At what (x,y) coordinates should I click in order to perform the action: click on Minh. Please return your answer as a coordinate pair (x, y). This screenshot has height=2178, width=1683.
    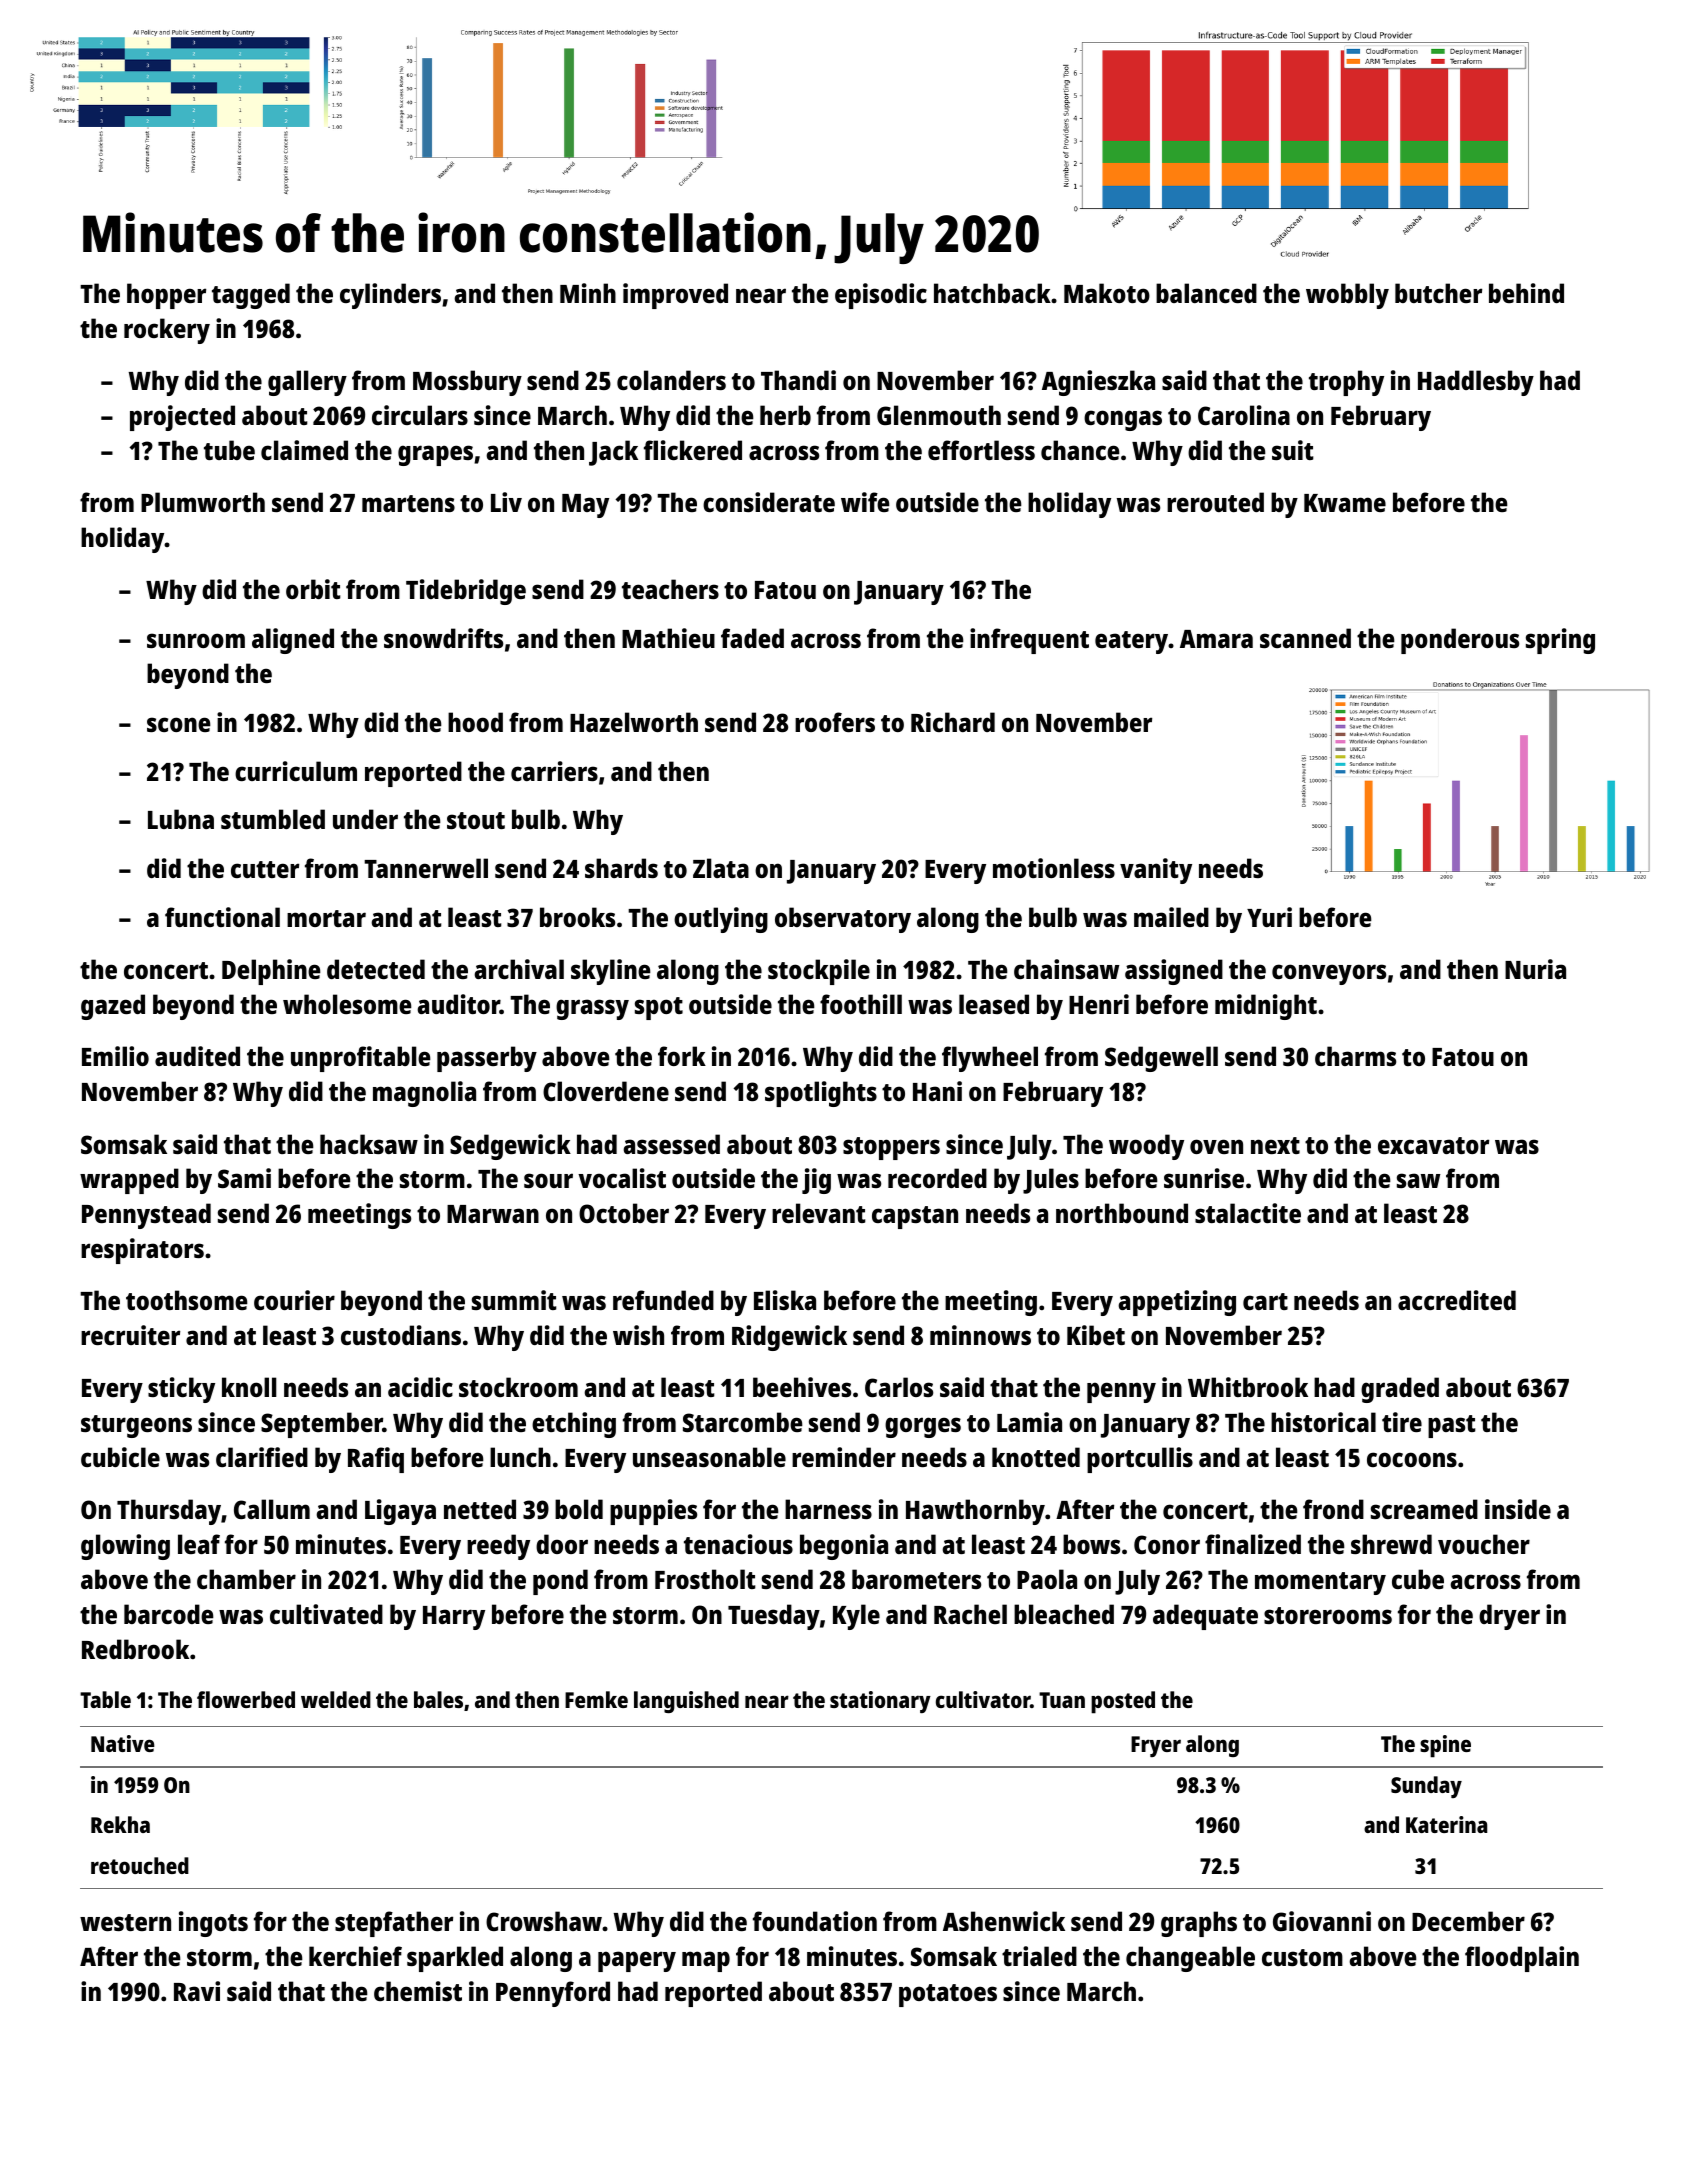
    Looking at the image, I should click on (588, 293).
